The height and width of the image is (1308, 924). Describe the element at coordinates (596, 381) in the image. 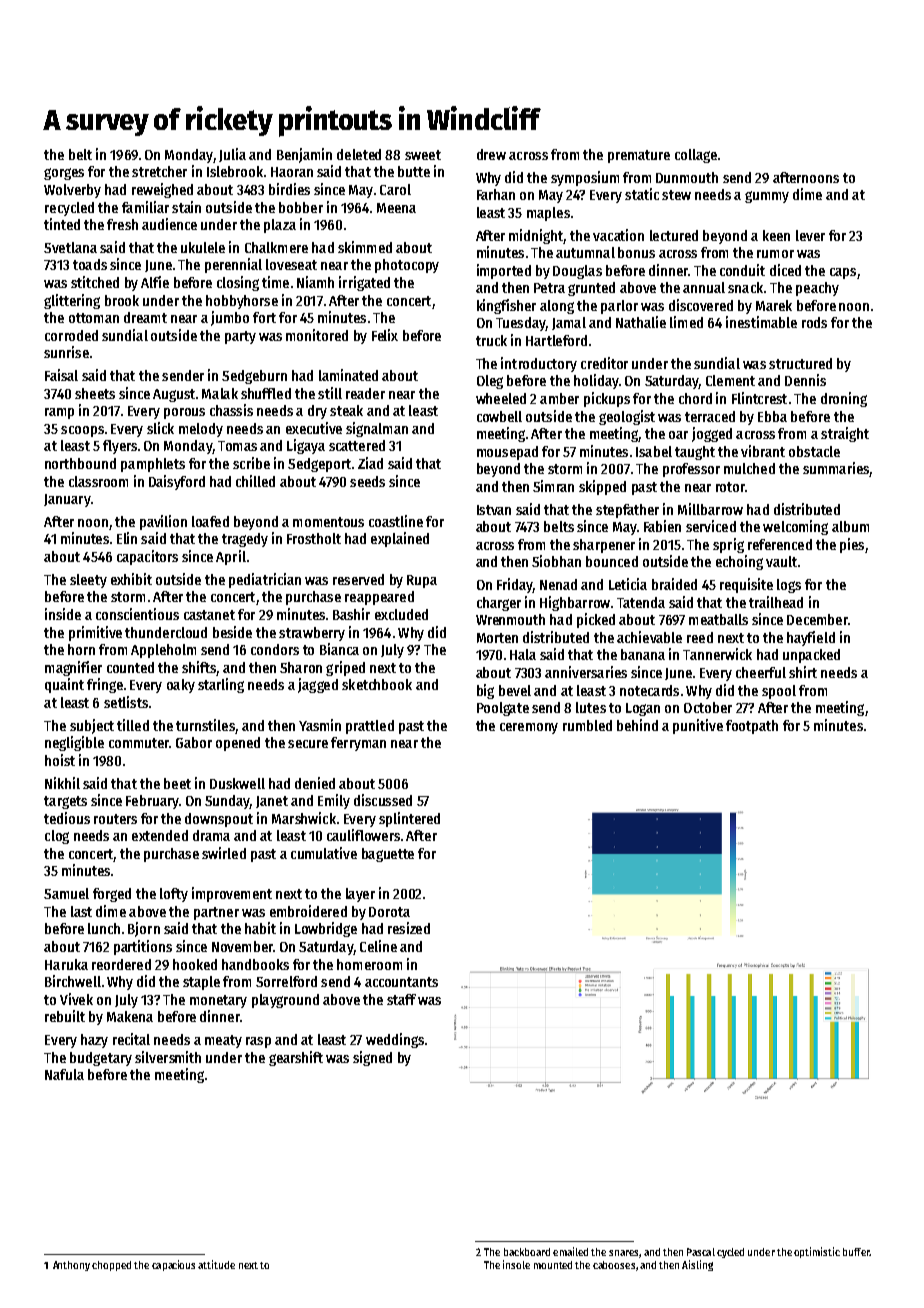

I see `holiday` at that location.
